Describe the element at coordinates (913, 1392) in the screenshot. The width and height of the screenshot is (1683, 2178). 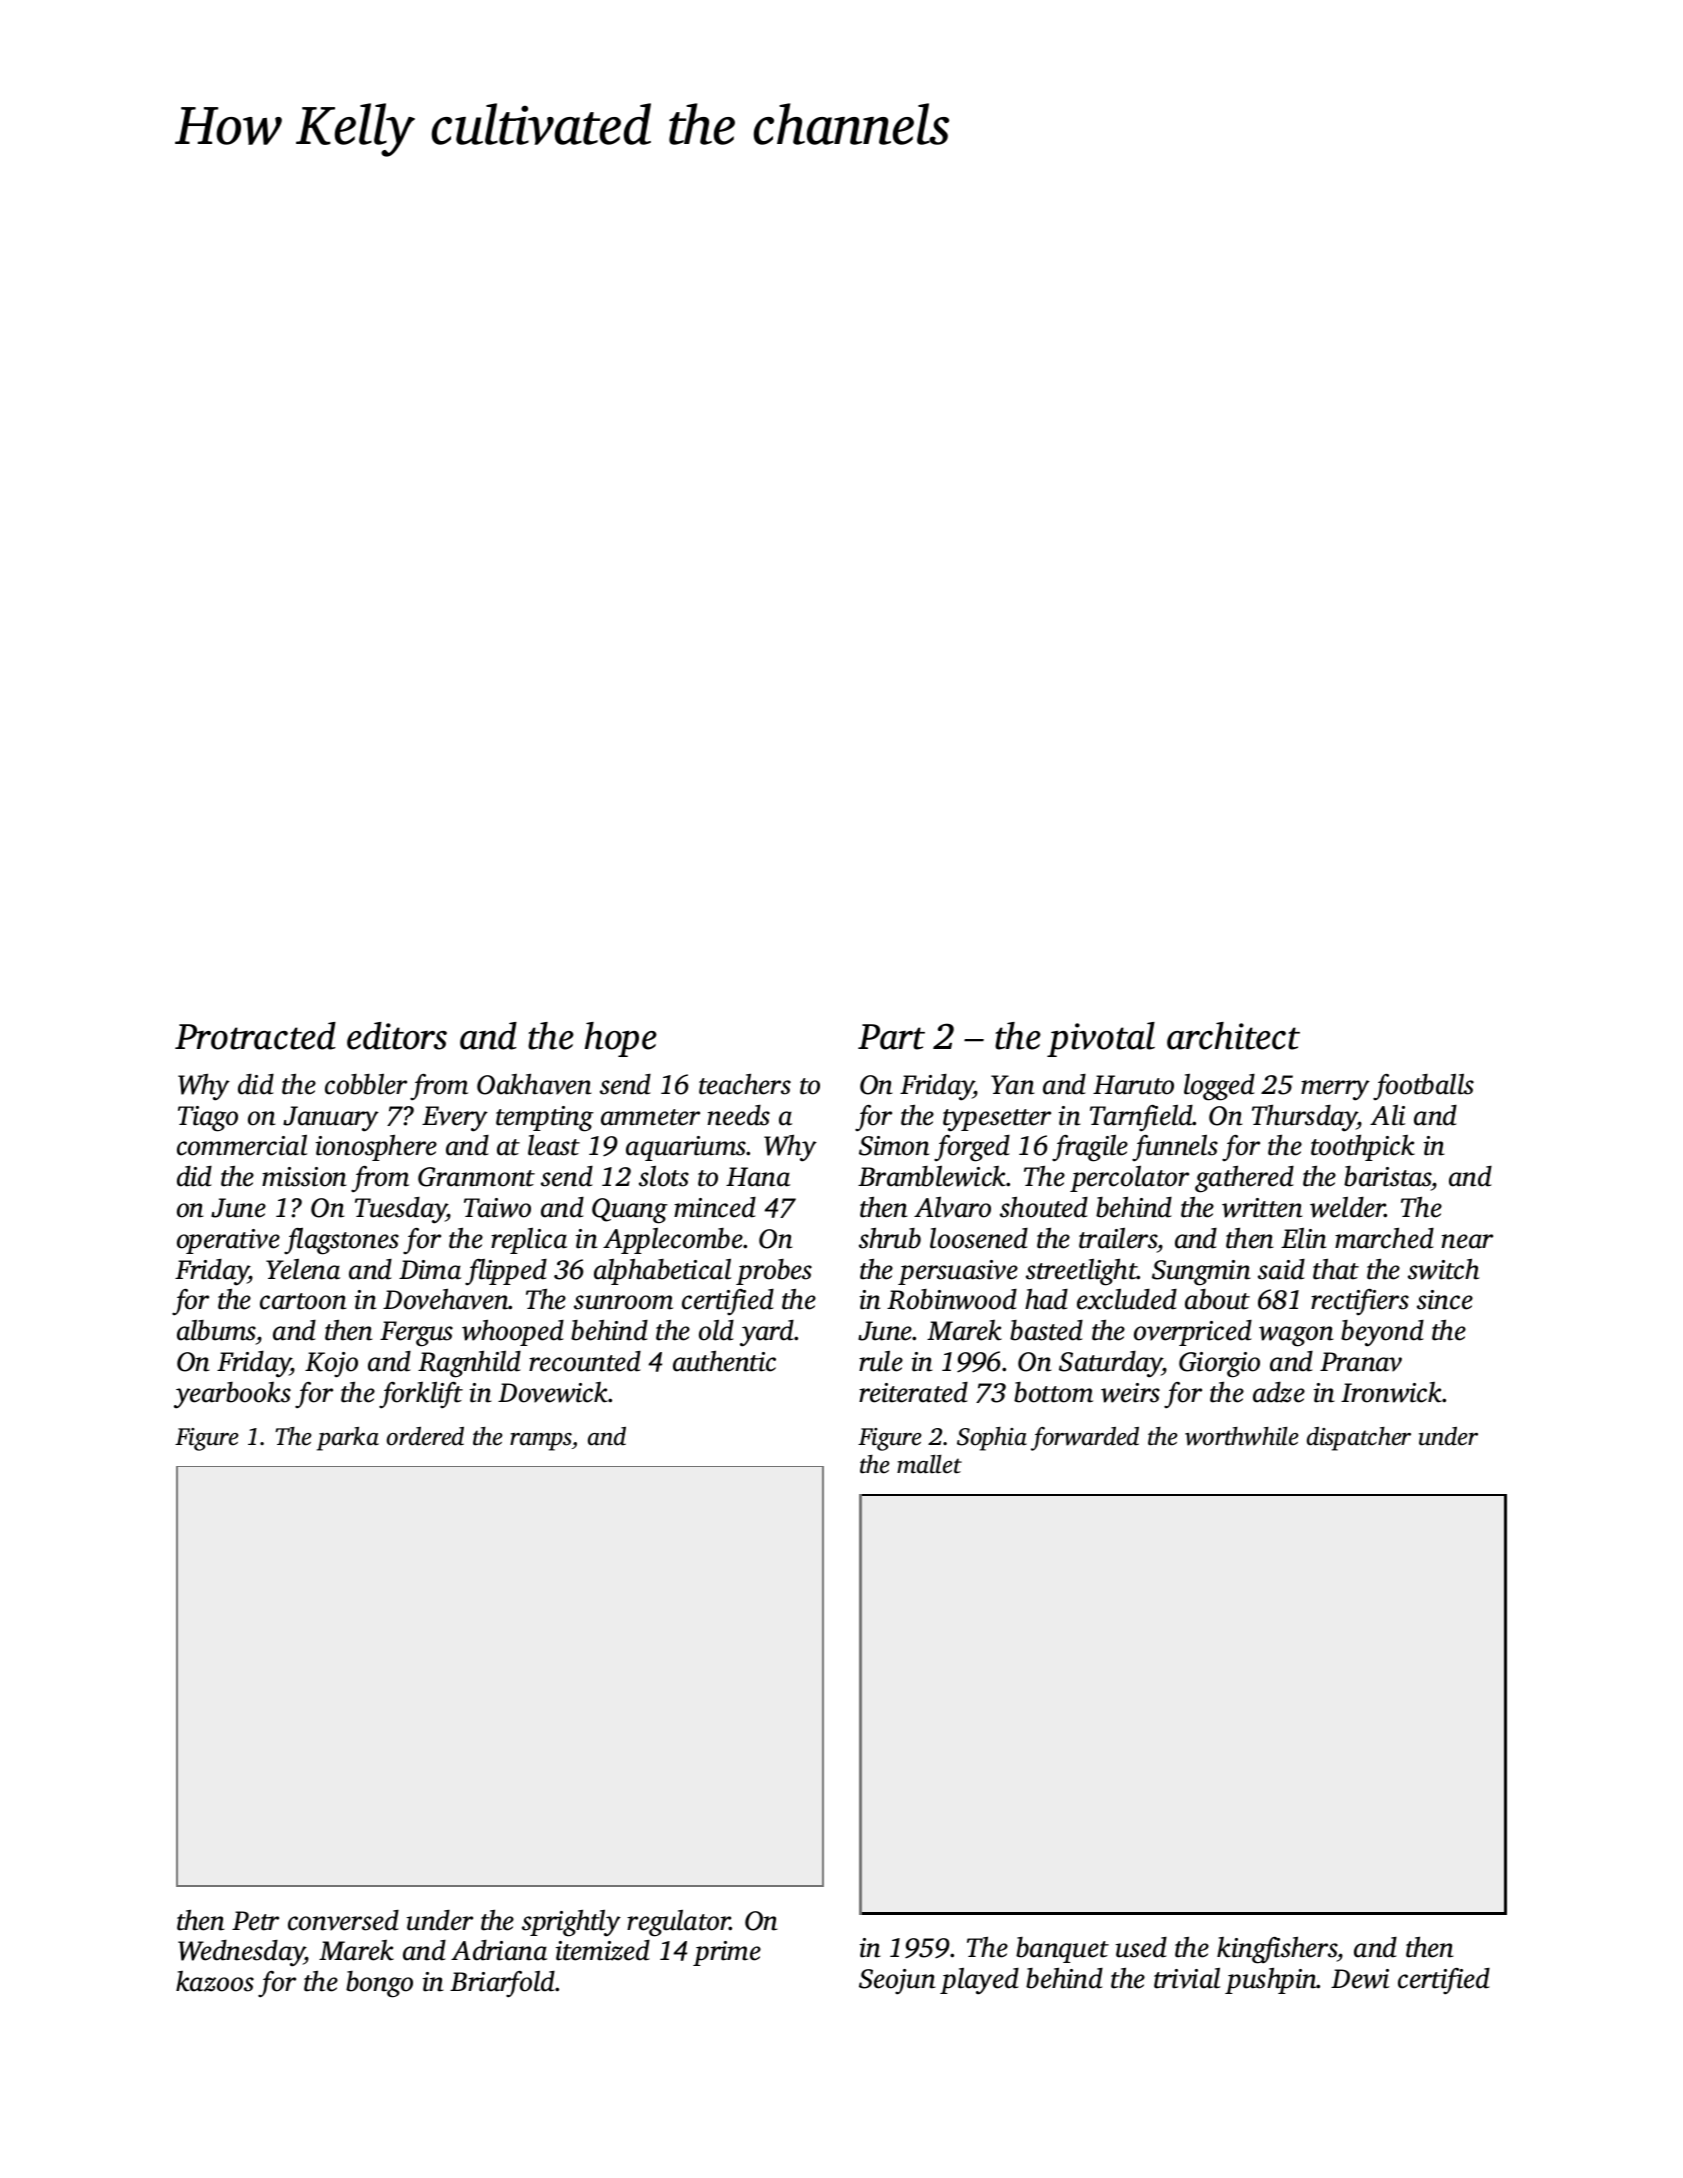
I see `reiterated` at that location.
